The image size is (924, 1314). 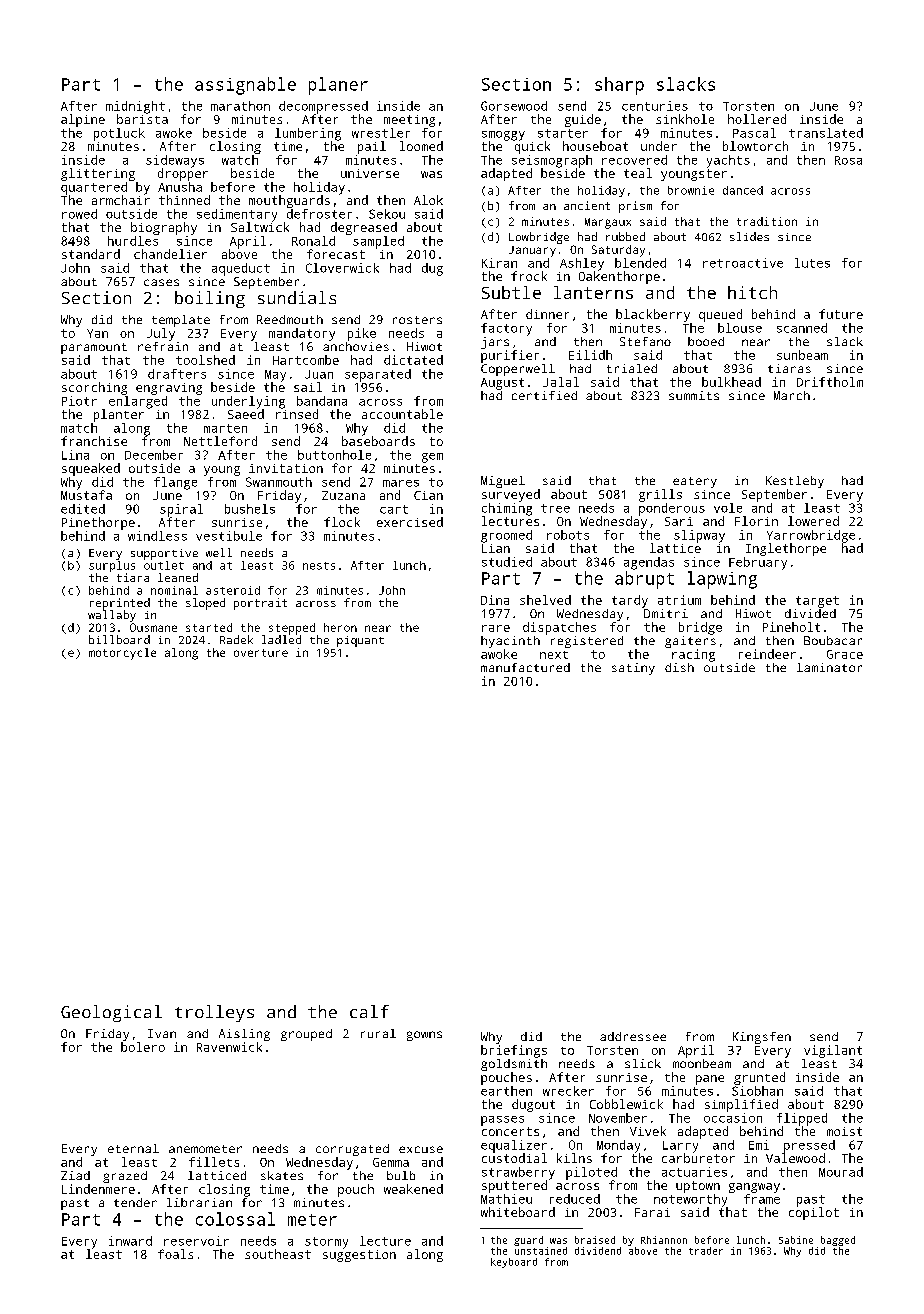 I want to click on midnight, so click(x=135, y=107).
